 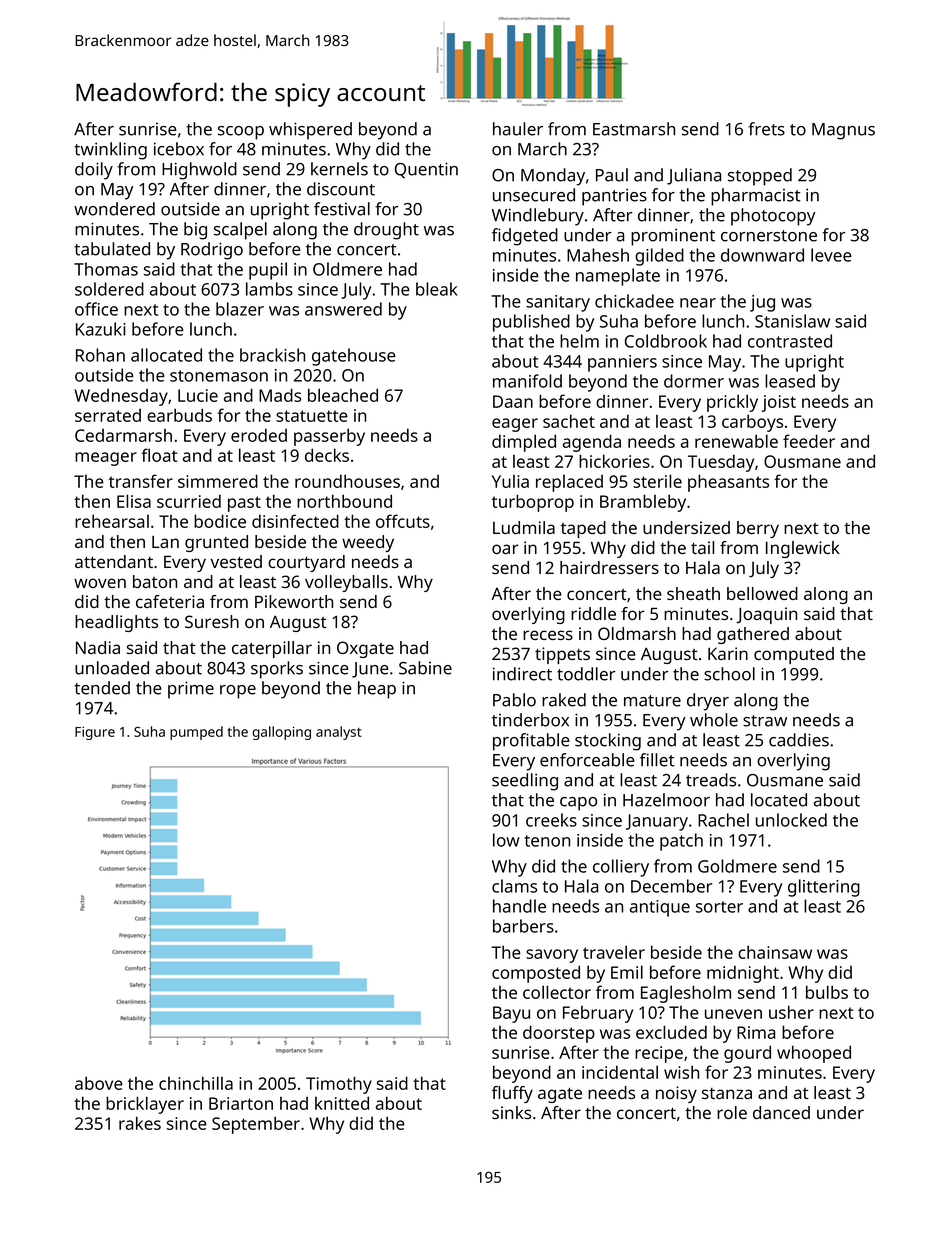 I want to click on oar, so click(x=505, y=549).
